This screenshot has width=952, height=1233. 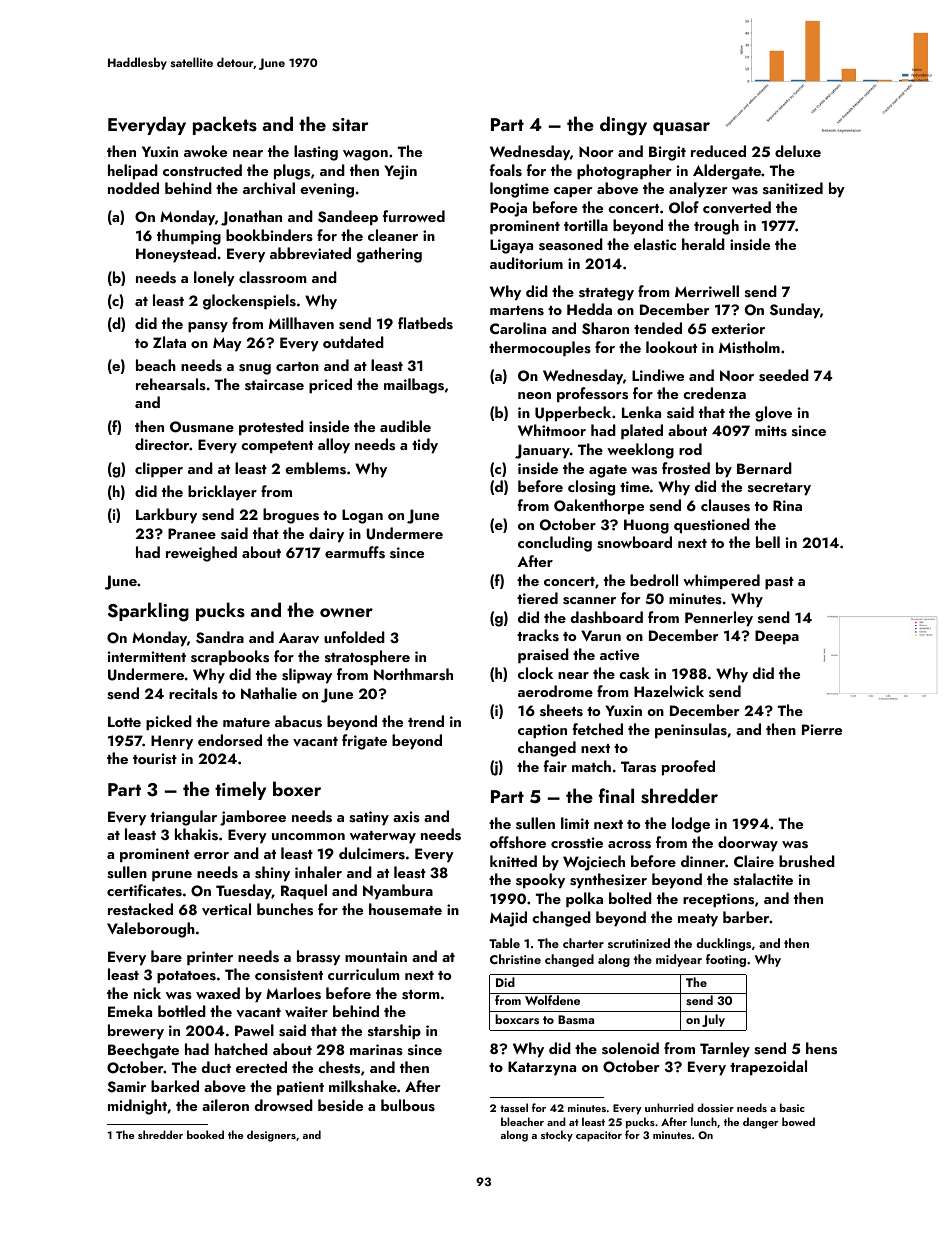 What do you see at coordinates (779, 489) in the screenshot?
I see `secretary` at bounding box center [779, 489].
